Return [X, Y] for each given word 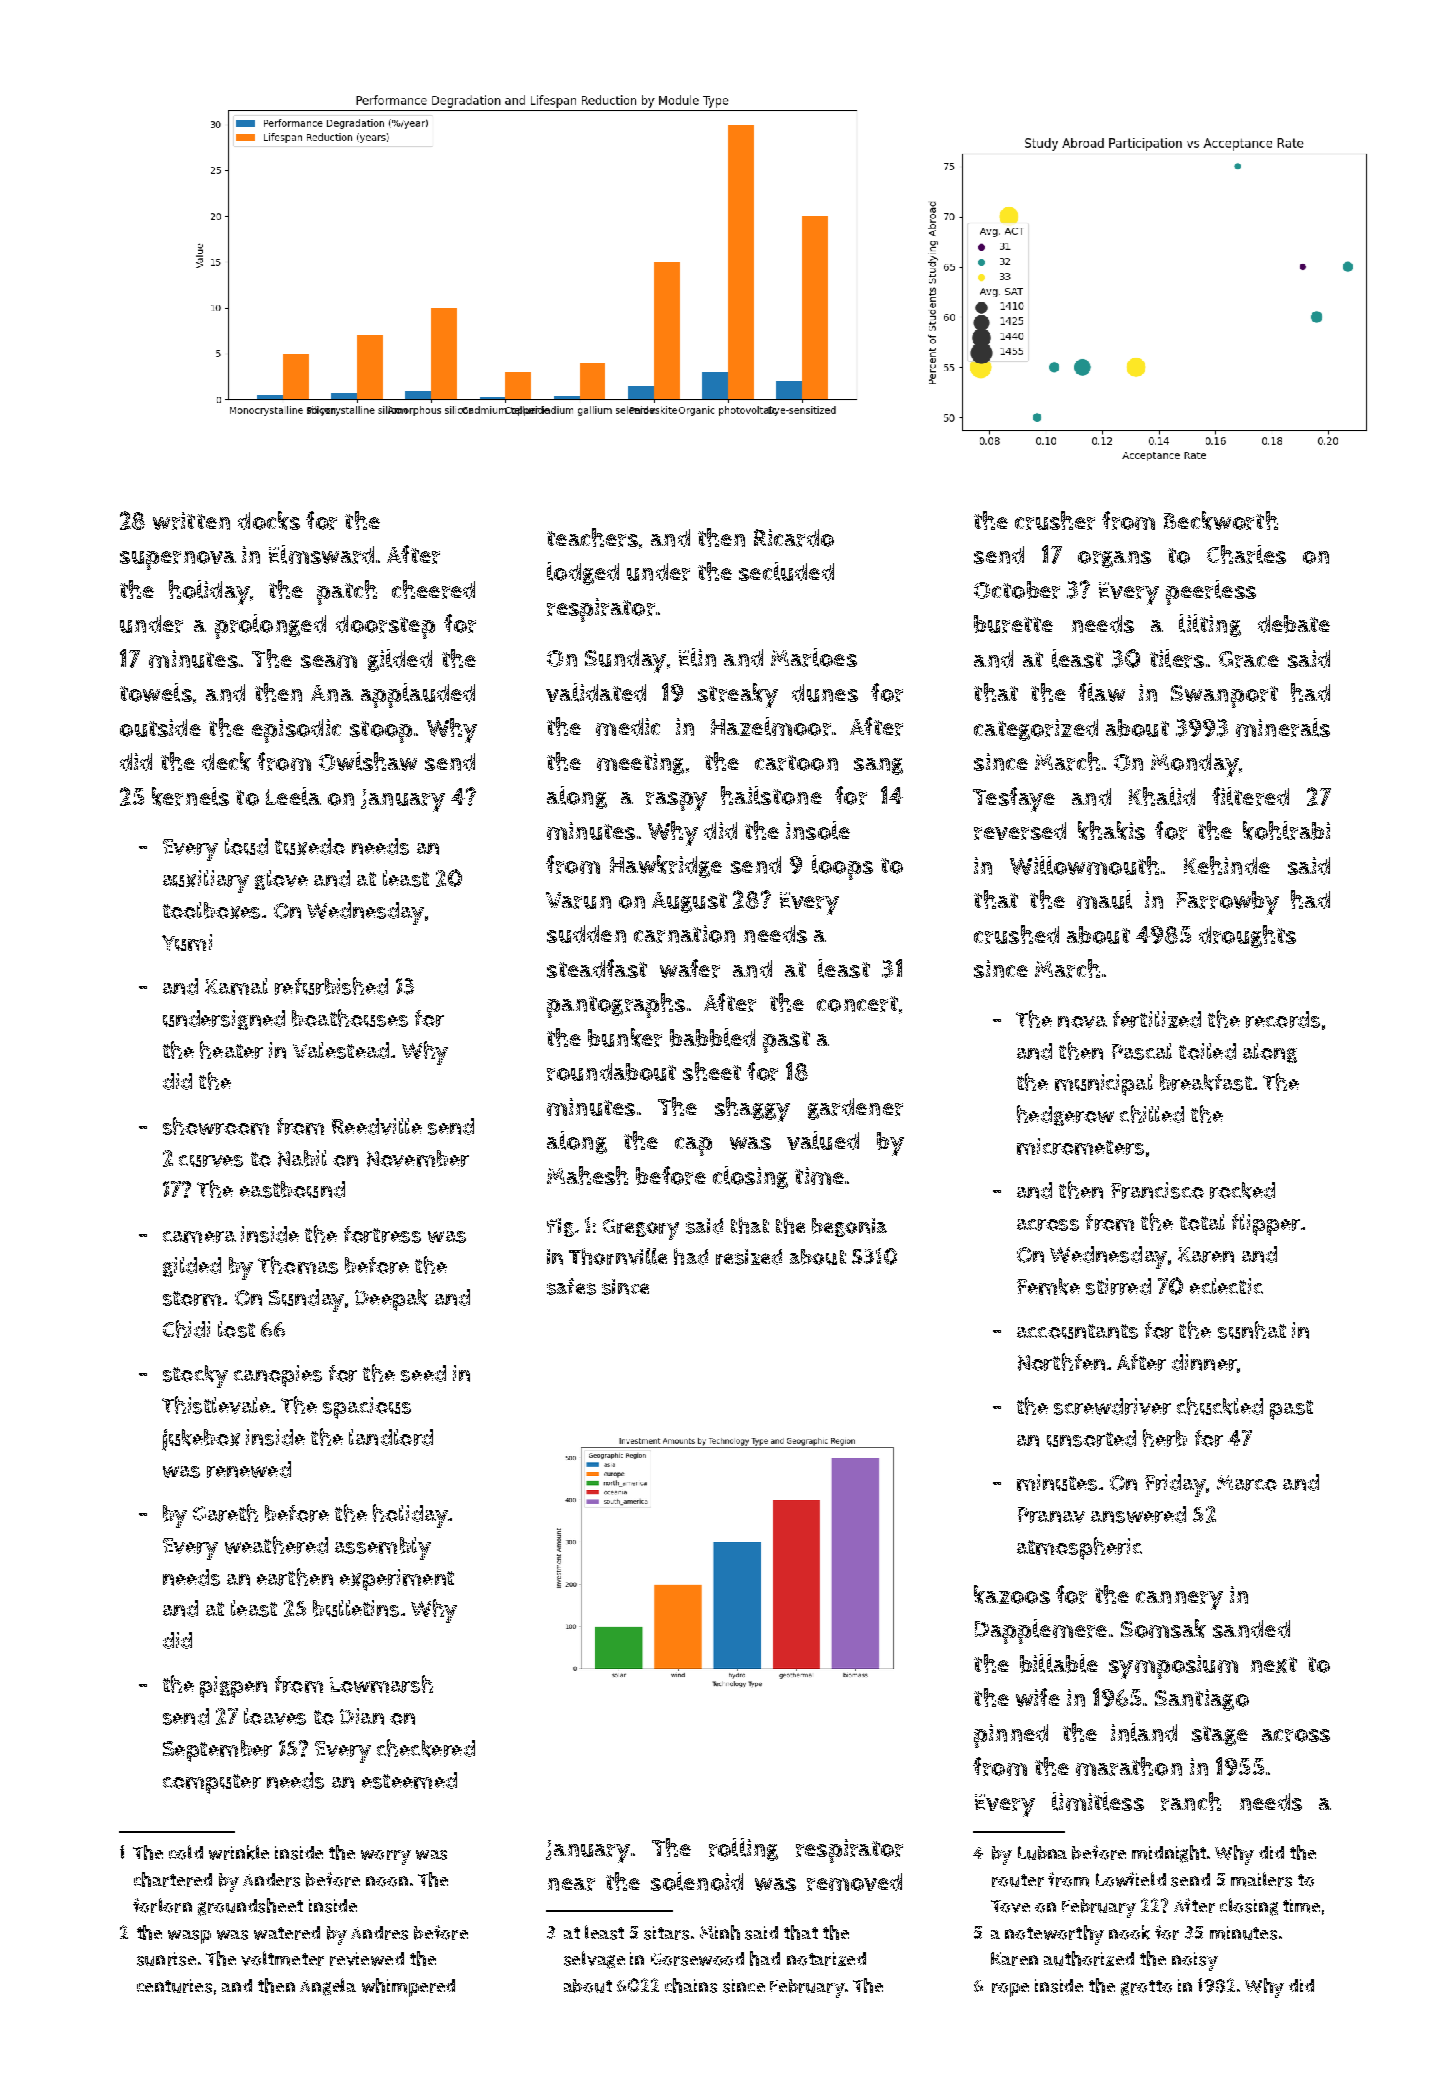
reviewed [367, 1959]
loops [842, 867]
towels [156, 692]
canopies [278, 1376]
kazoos [1012, 1594]
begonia [849, 1227]
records [1283, 1019]
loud [246, 846]
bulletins [356, 1608]
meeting [640, 764]
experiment [397, 1580]
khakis [1111, 830]
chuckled [1220, 1406]
